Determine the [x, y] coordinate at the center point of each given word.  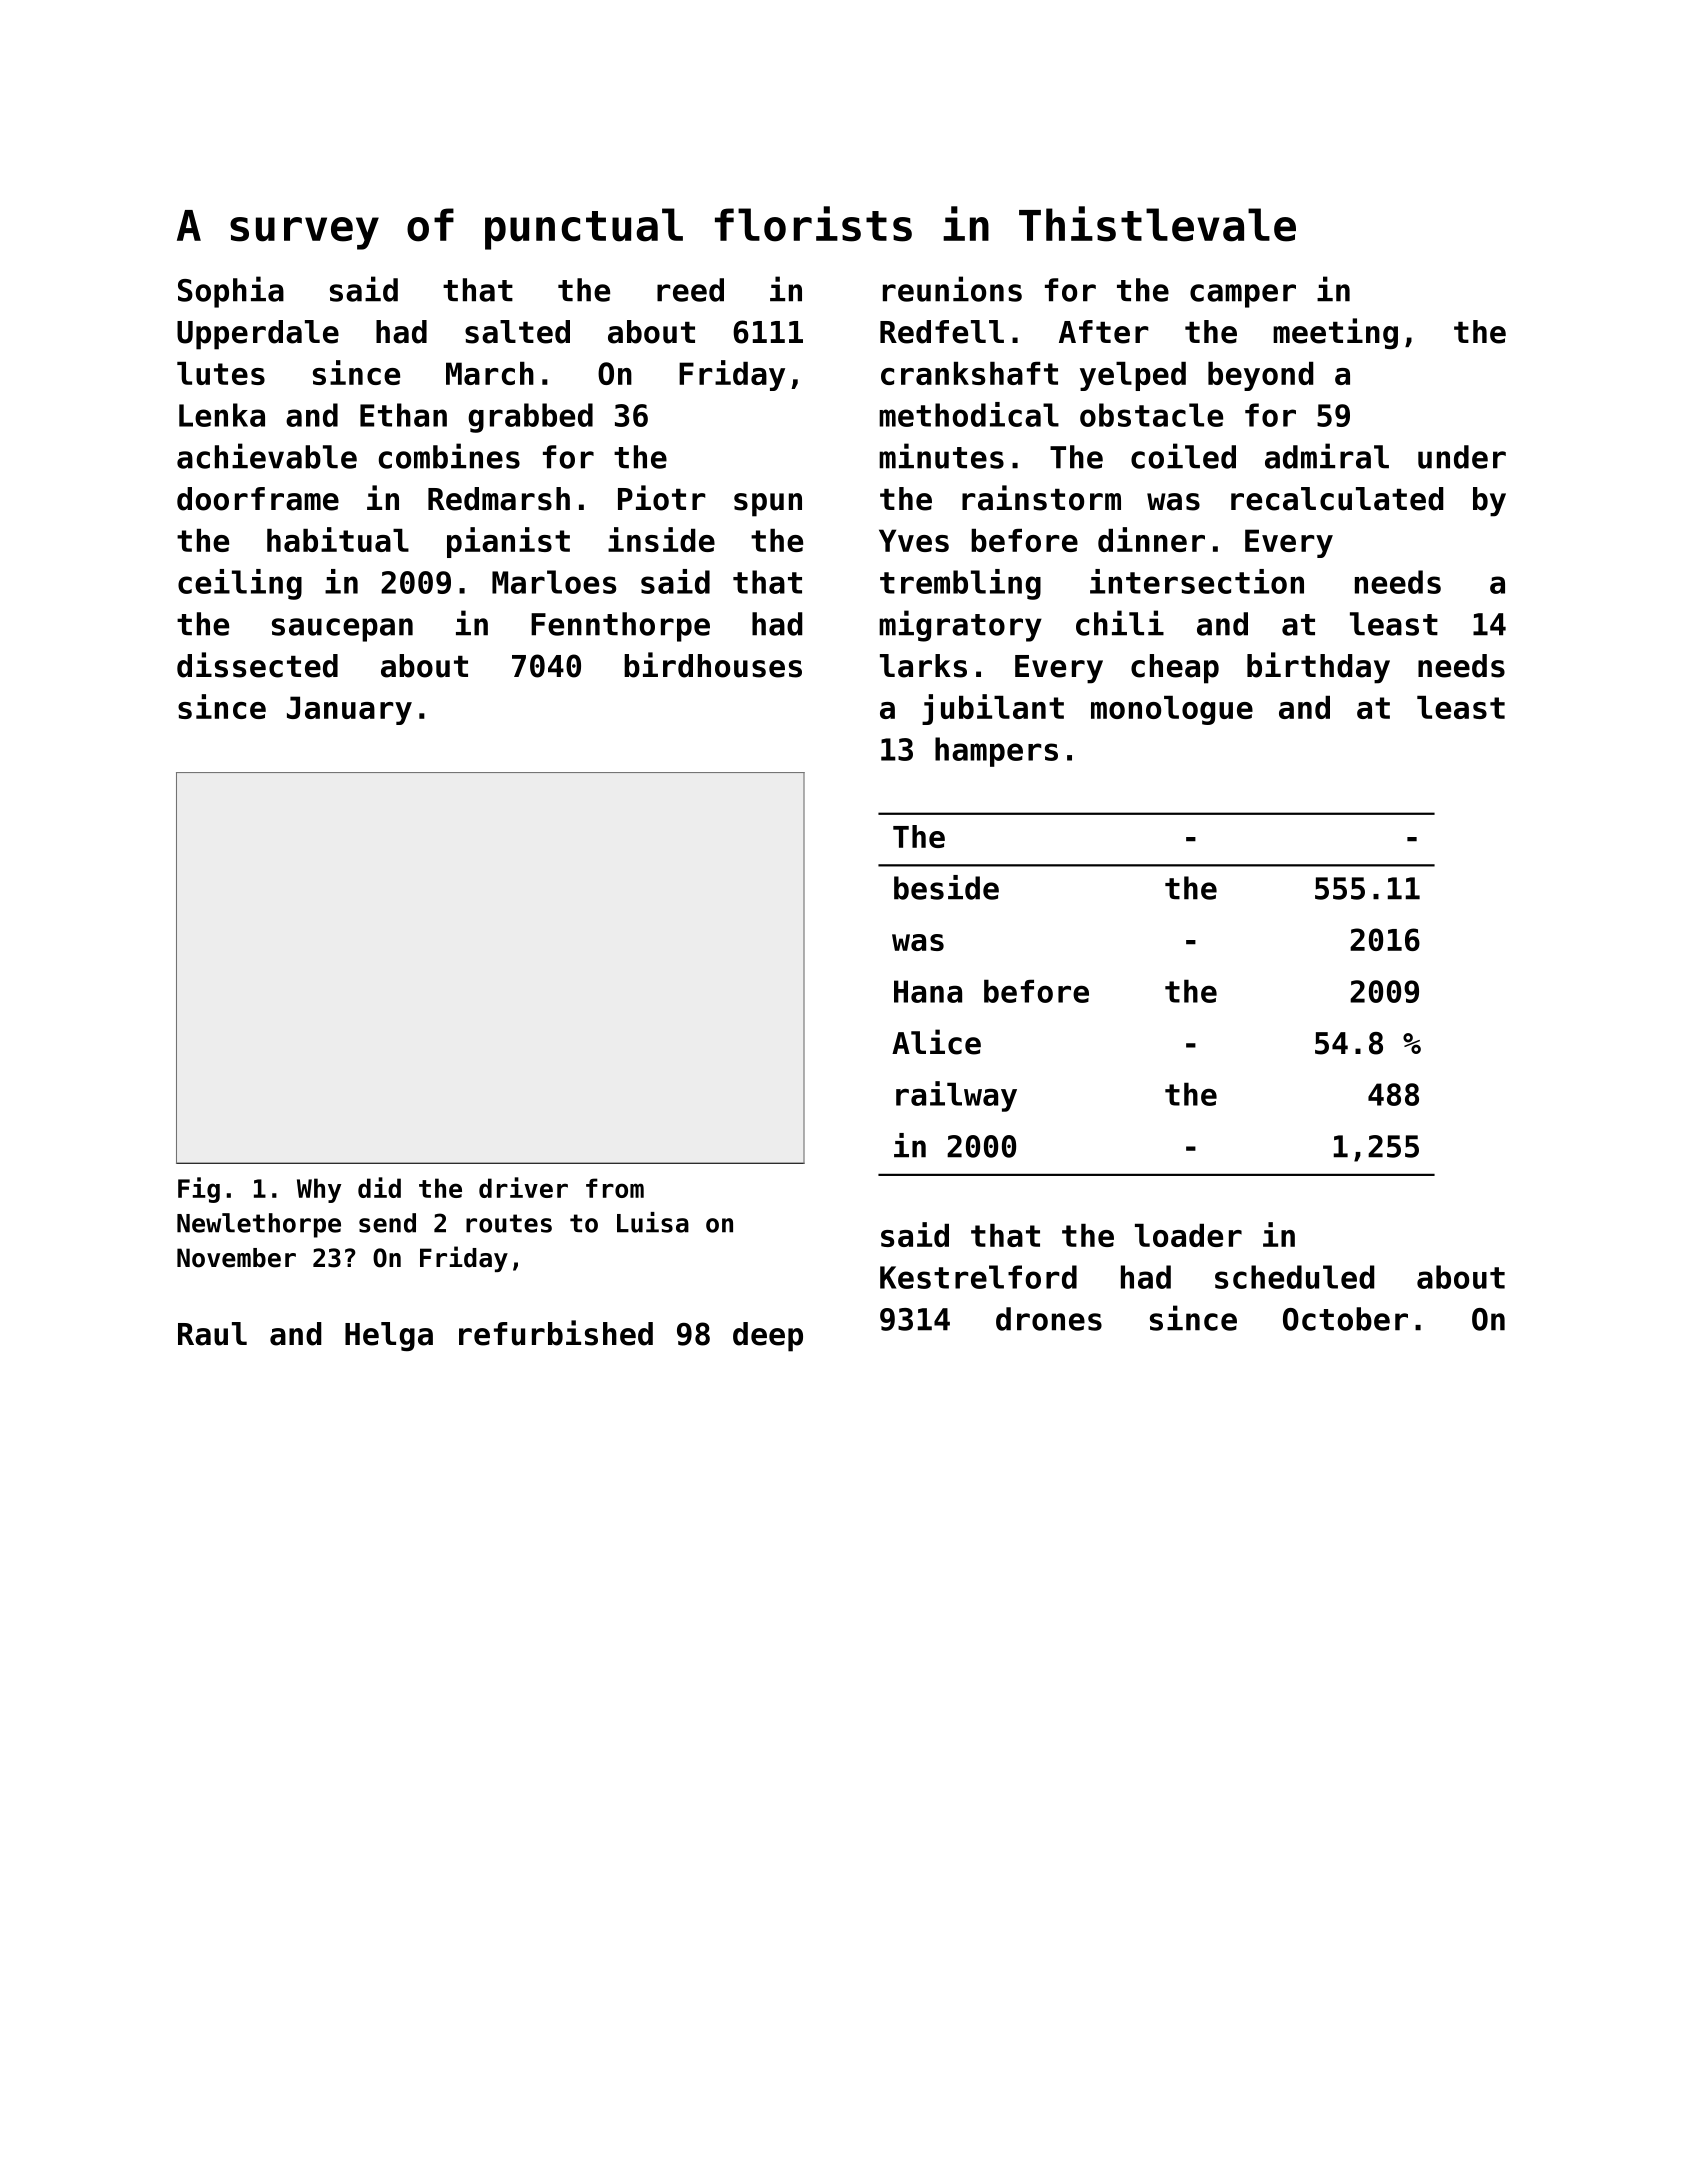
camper [1243, 296]
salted [517, 332]
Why [319, 1190]
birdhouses [713, 665]
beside [946, 887]
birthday [1318, 668]
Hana [928, 991]
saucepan [342, 630]
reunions [952, 289]
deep [768, 1337]
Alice [936, 1042]
